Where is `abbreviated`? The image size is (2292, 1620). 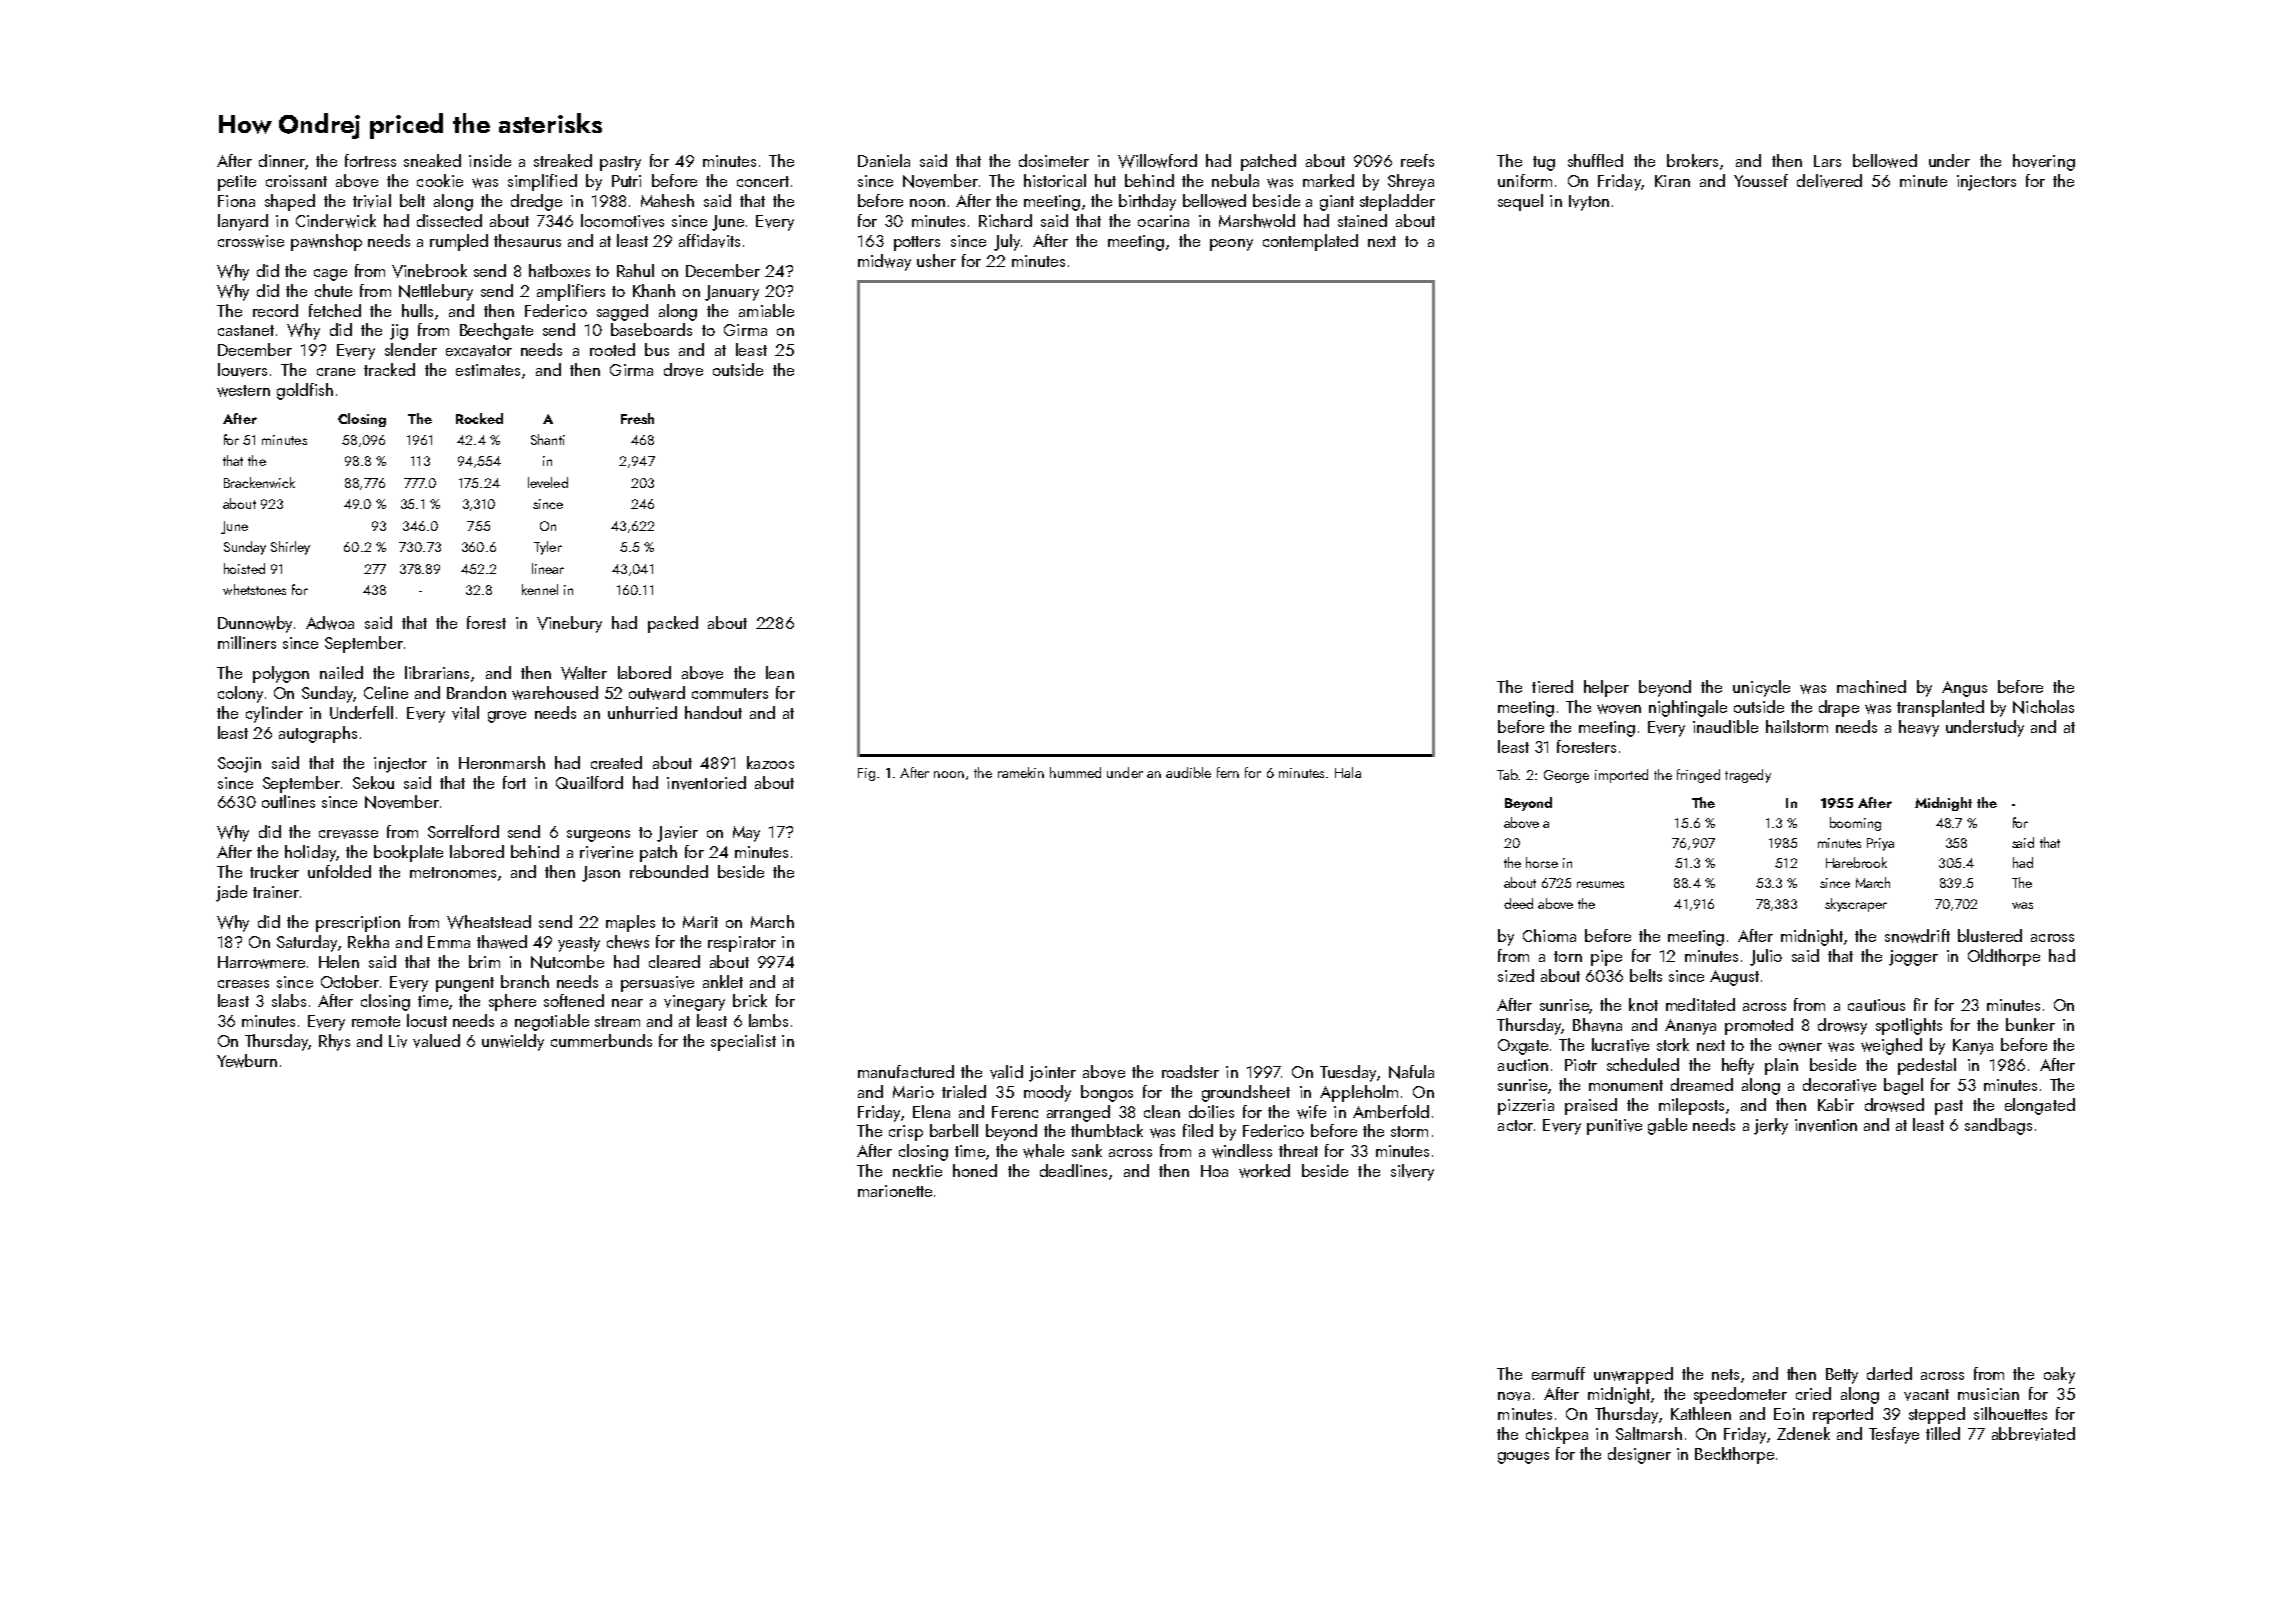 abbreviated is located at coordinates (2033, 1434).
